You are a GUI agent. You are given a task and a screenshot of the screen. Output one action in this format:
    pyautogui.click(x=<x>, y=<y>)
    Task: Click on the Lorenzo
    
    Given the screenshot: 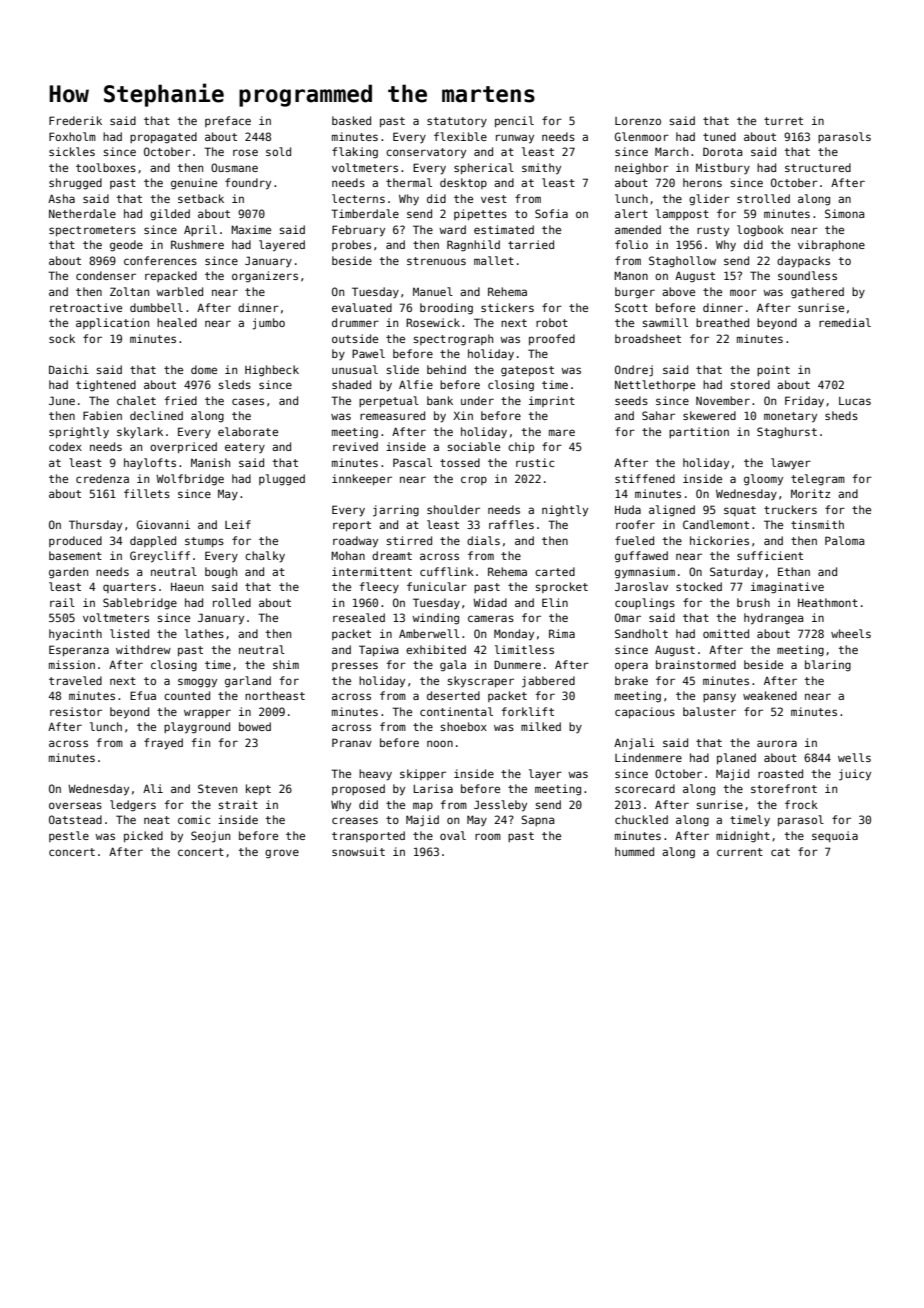 What is the action you would take?
    pyautogui.click(x=638, y=121)
